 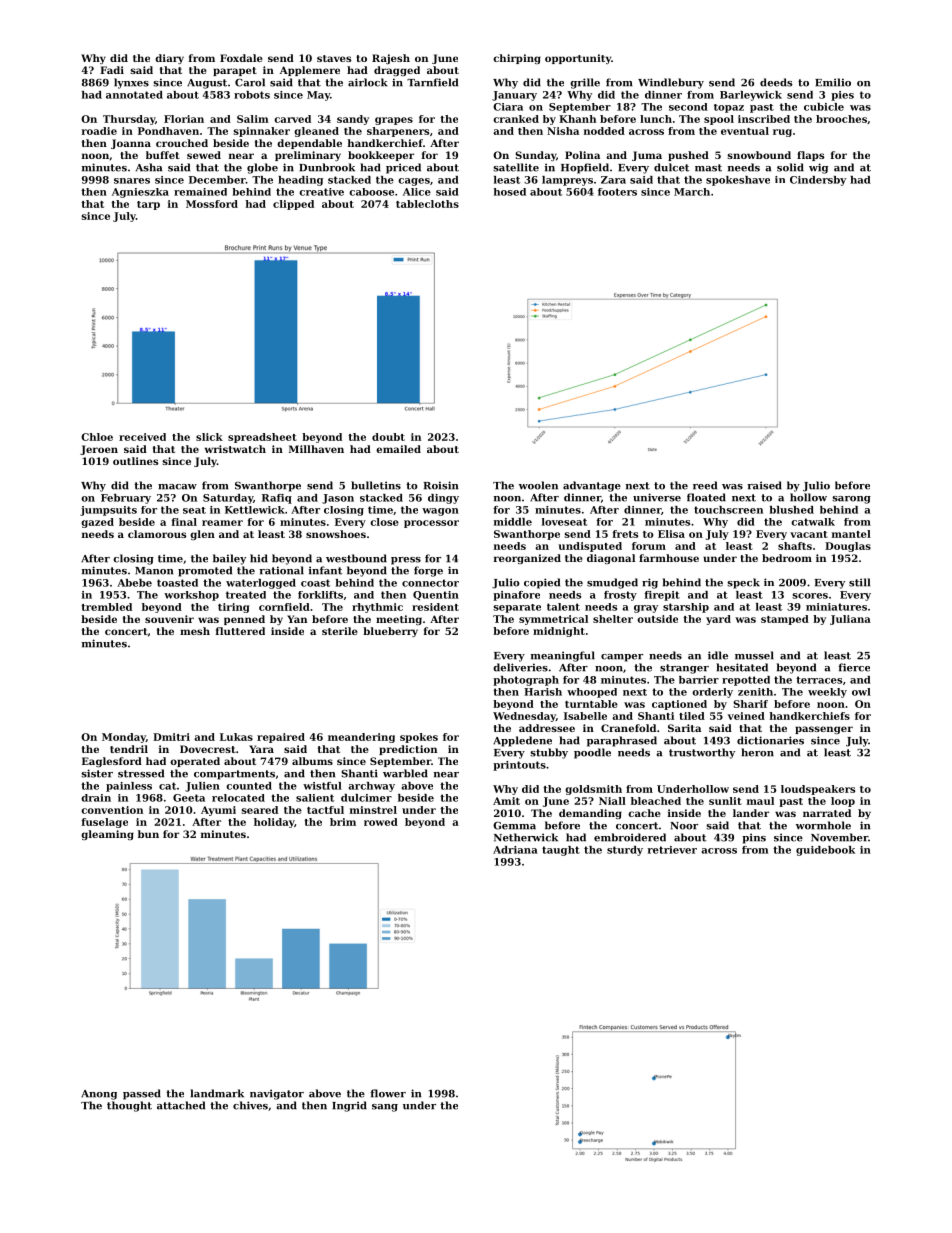 I want to click on flower, so click(x=388, y=1093).
